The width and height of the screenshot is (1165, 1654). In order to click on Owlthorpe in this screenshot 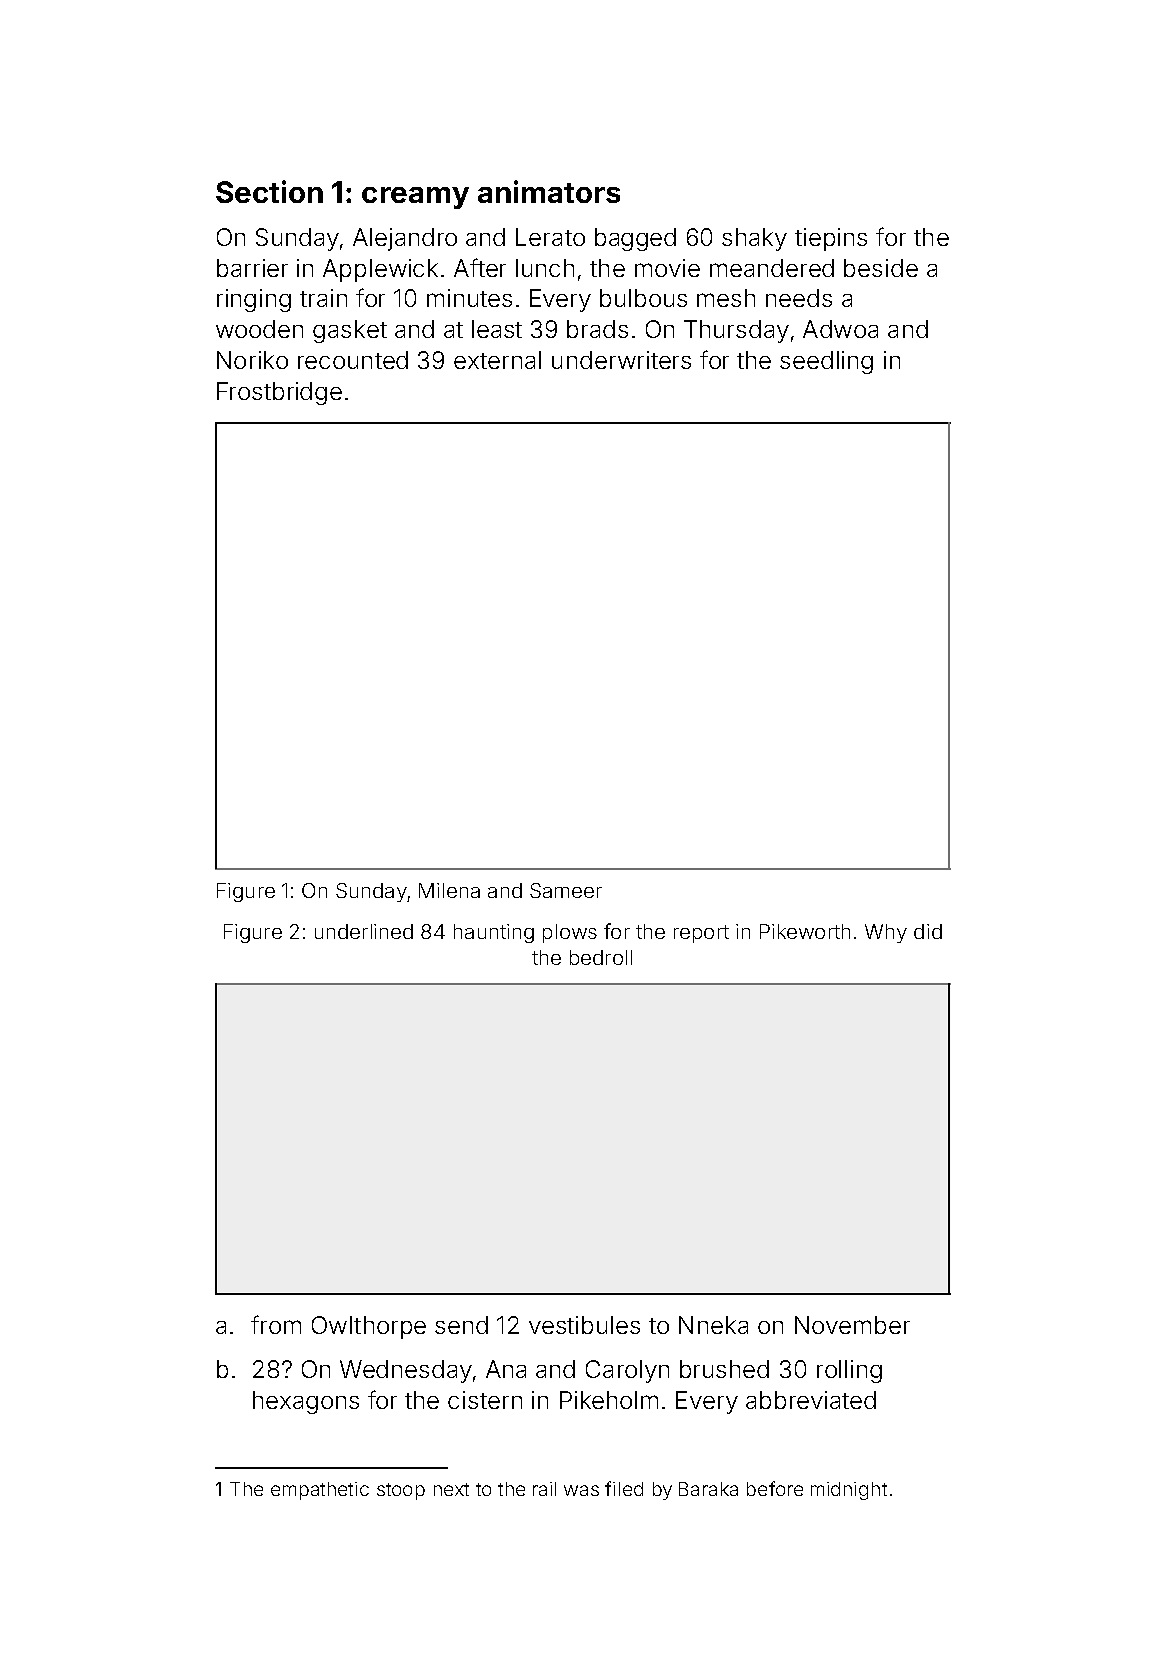, I will do `click(369, 1327)`.
